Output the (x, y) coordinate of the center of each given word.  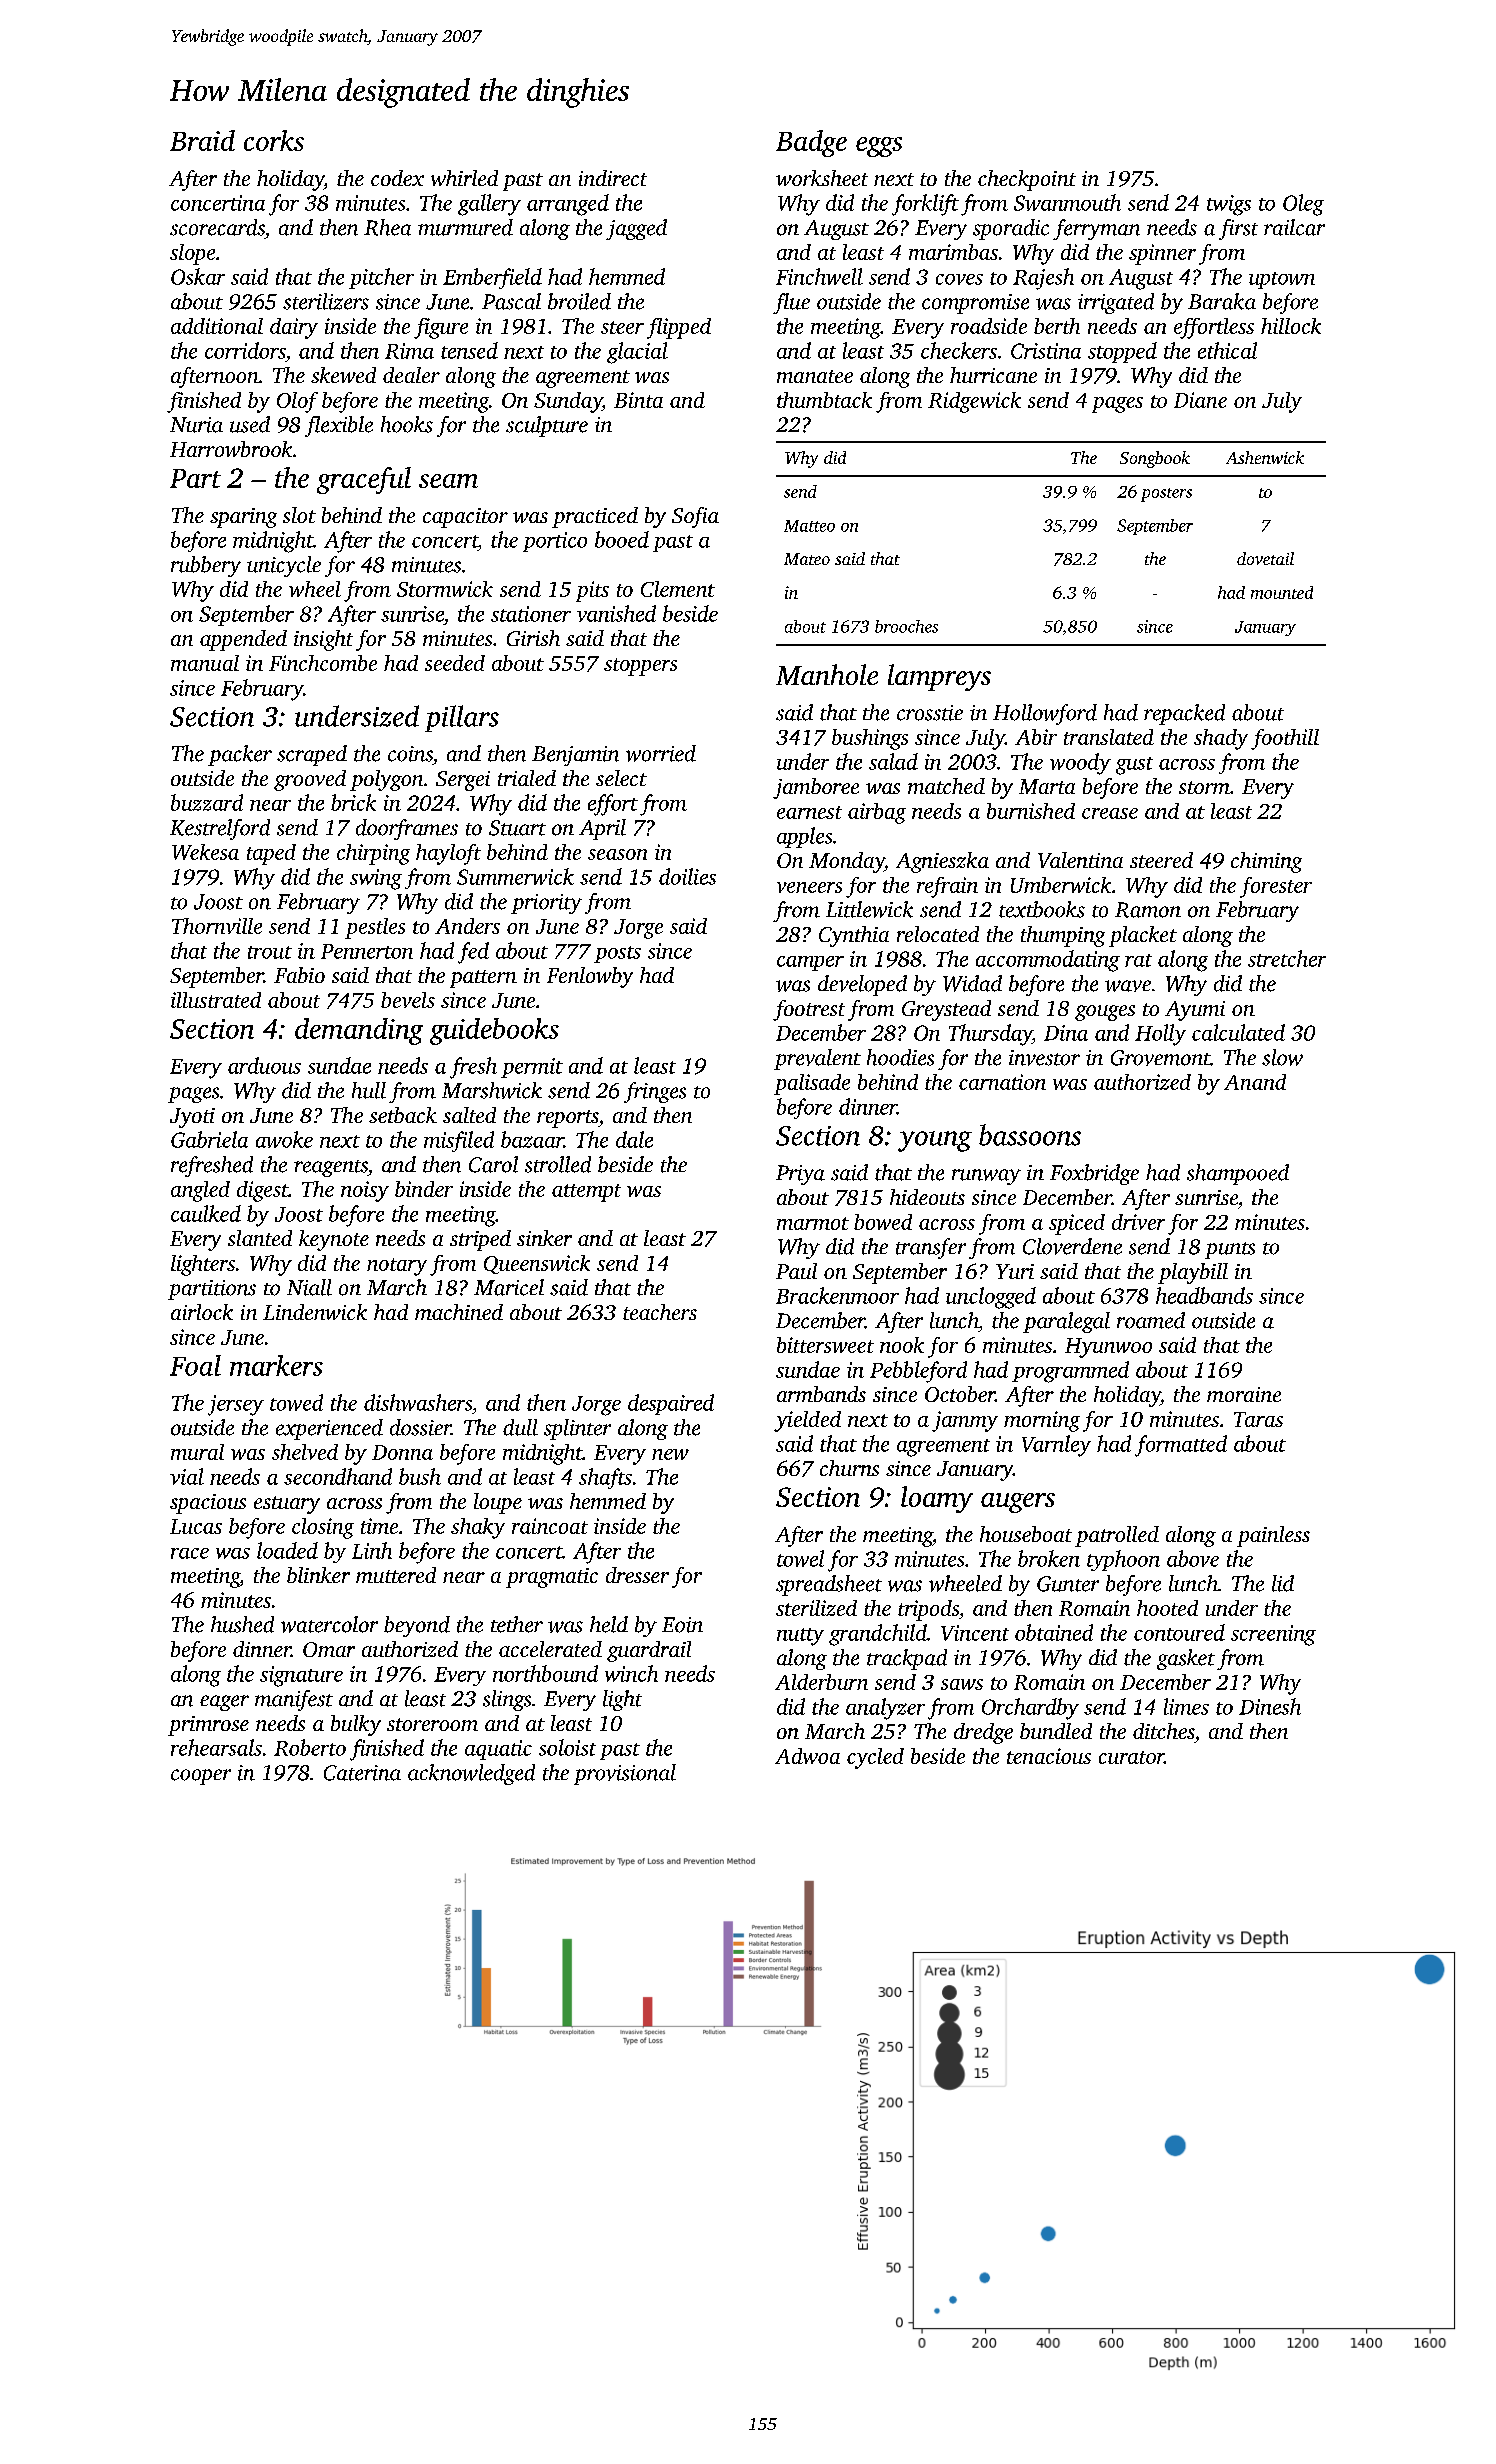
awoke (284, 1139)
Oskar (198, 276)
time (379, 1526)
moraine (1244, 1394)
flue (791, 303)
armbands (821, 1394)
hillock (1291, 326)
